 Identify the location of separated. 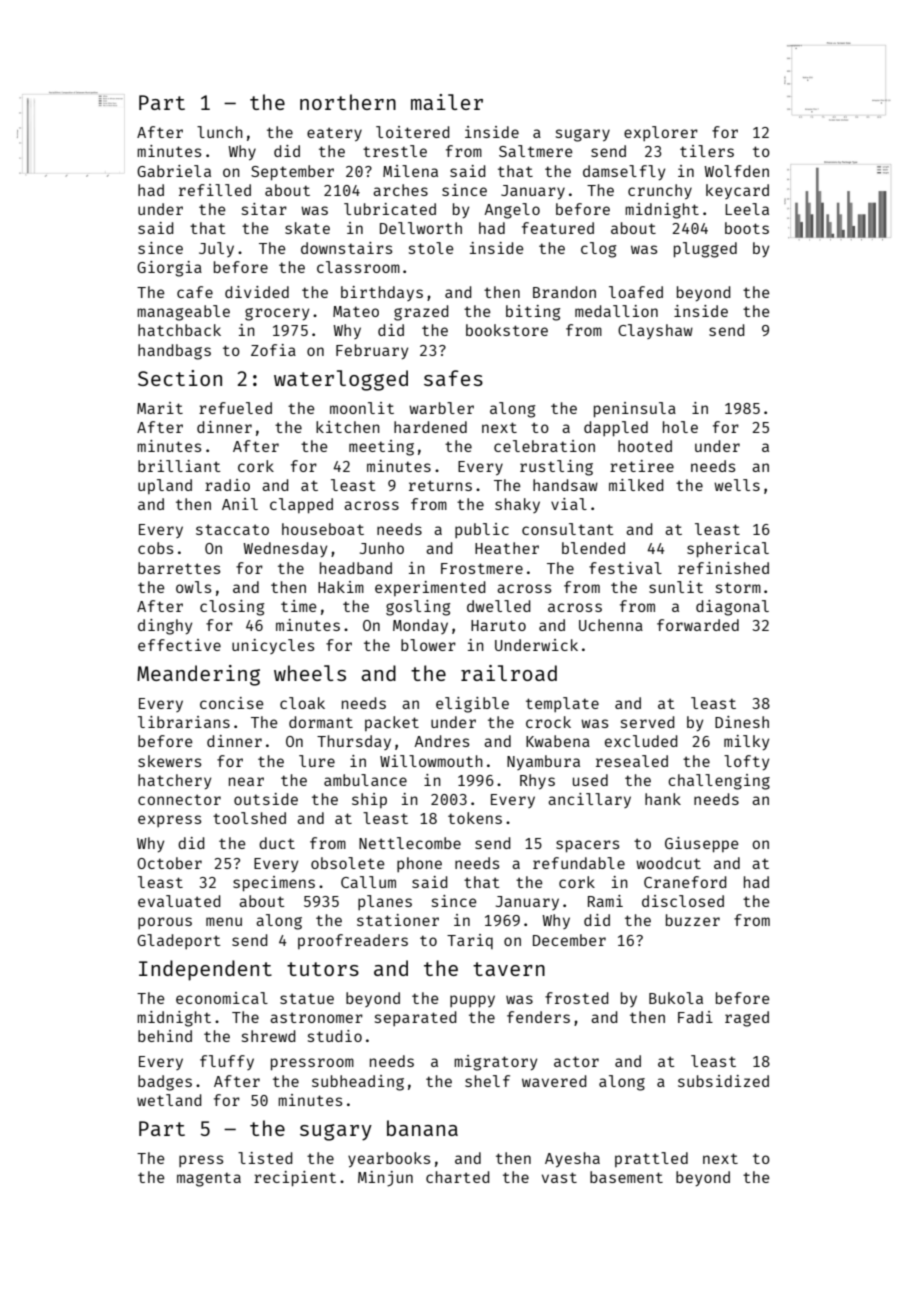
(416, 1018).
